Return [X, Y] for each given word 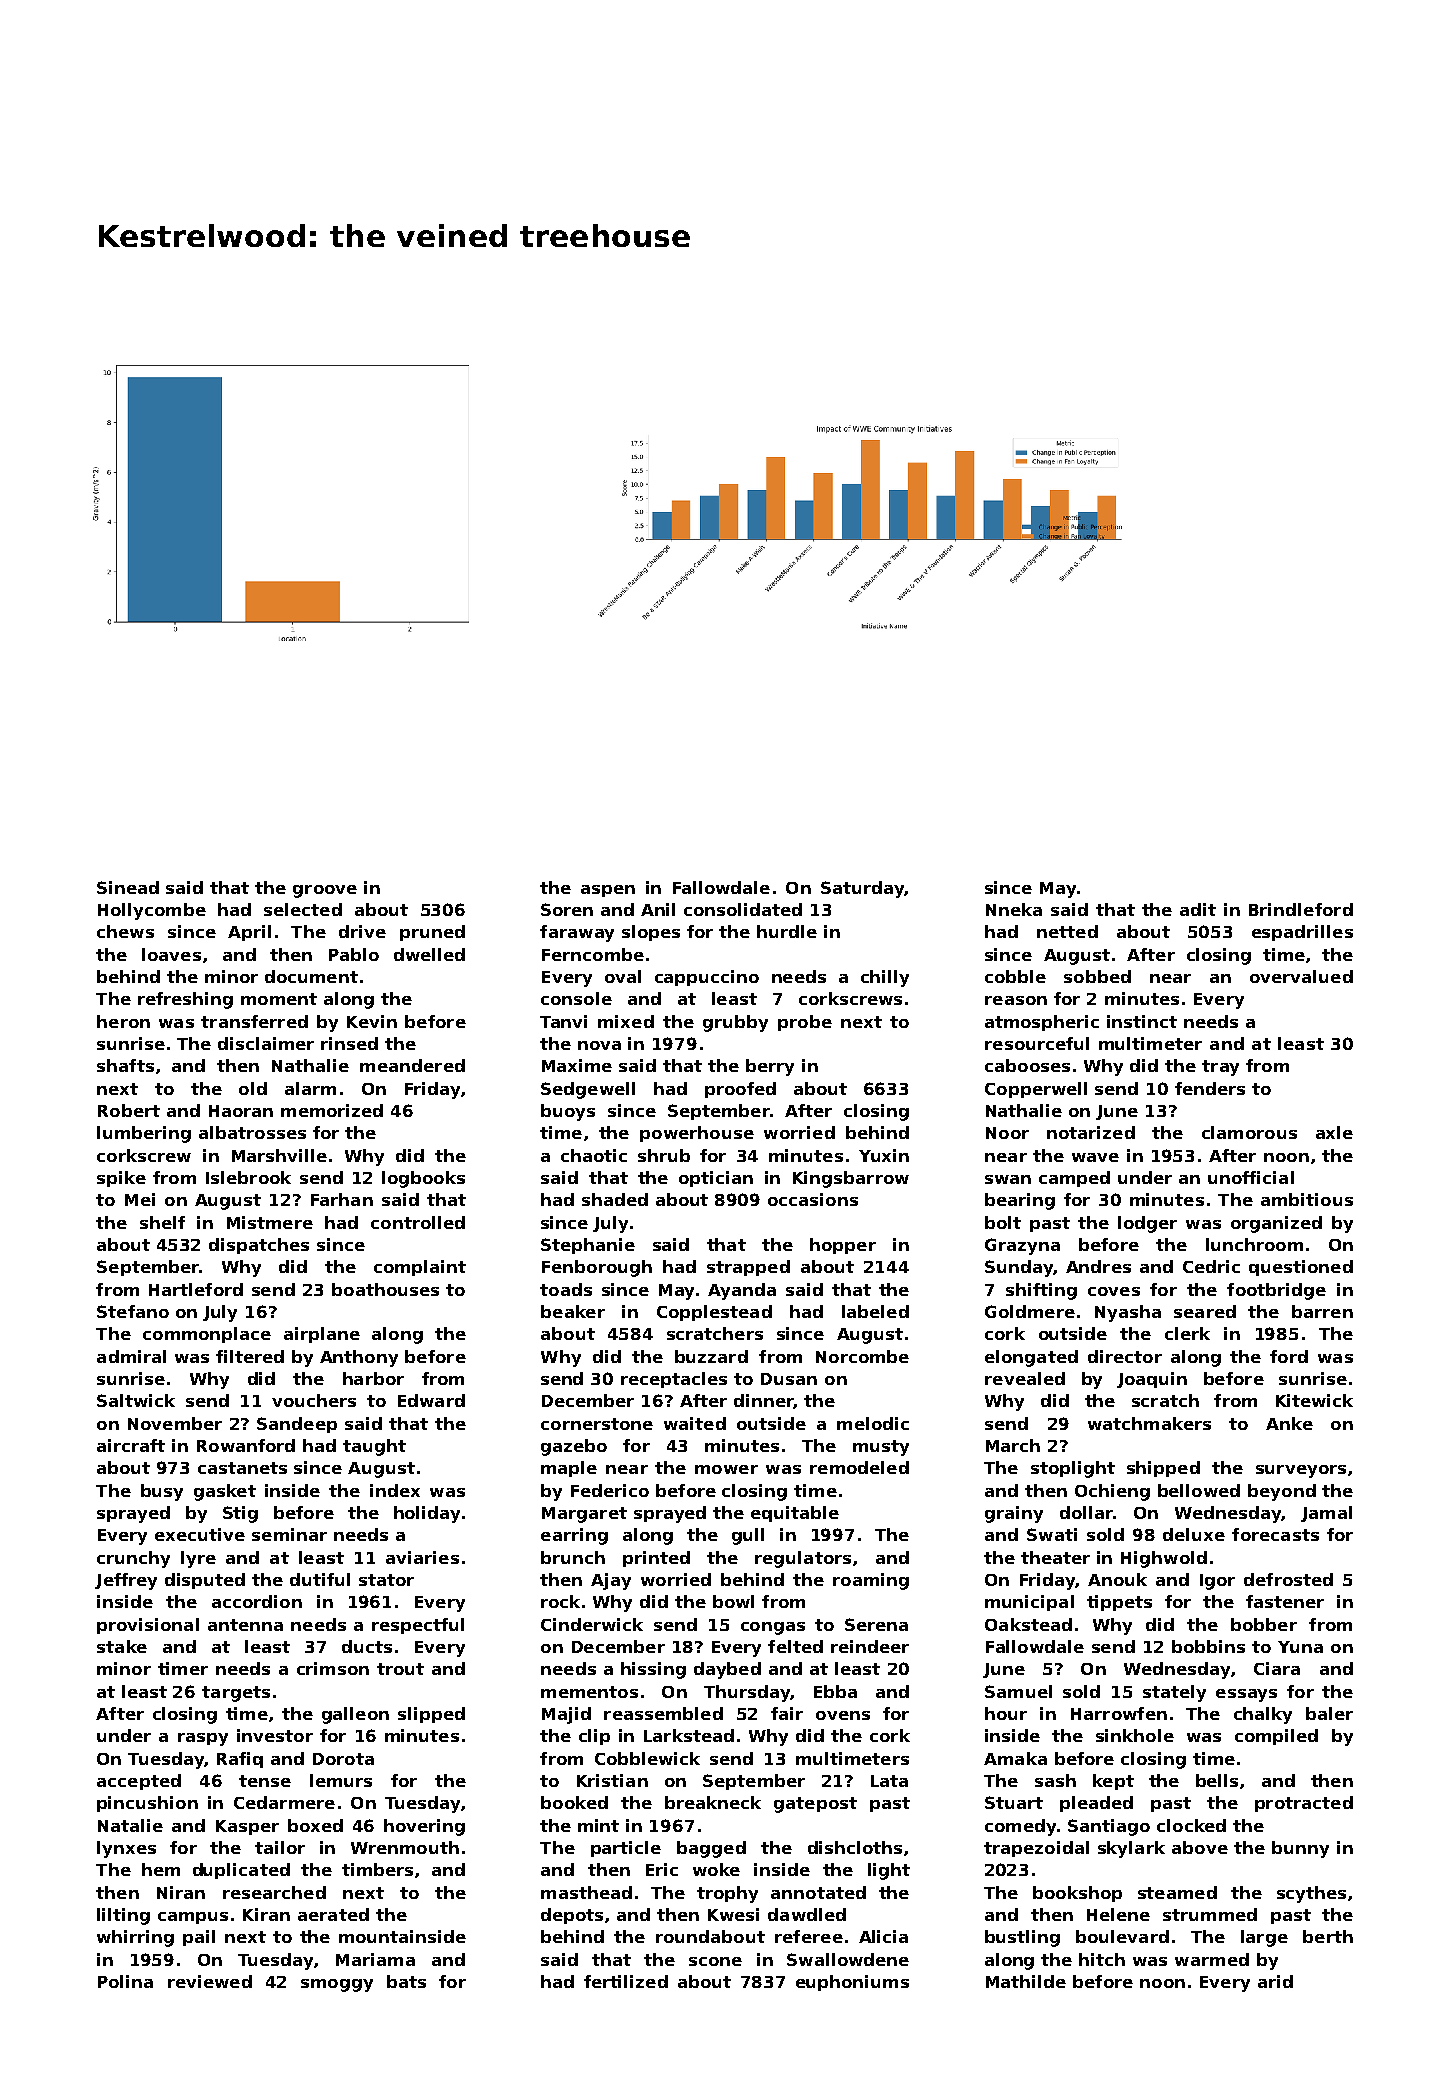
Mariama [375, 1959]
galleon [355, 1715]
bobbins [1208, 1646]
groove [325, 891]
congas [773, 1628]
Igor [1217, 1582]
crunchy [133, 1559]
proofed [740, 1090]
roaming [871, 1581]
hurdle [787, 931]
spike [121, 1179]
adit [1198, 909]
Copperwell [1036, 1090]
